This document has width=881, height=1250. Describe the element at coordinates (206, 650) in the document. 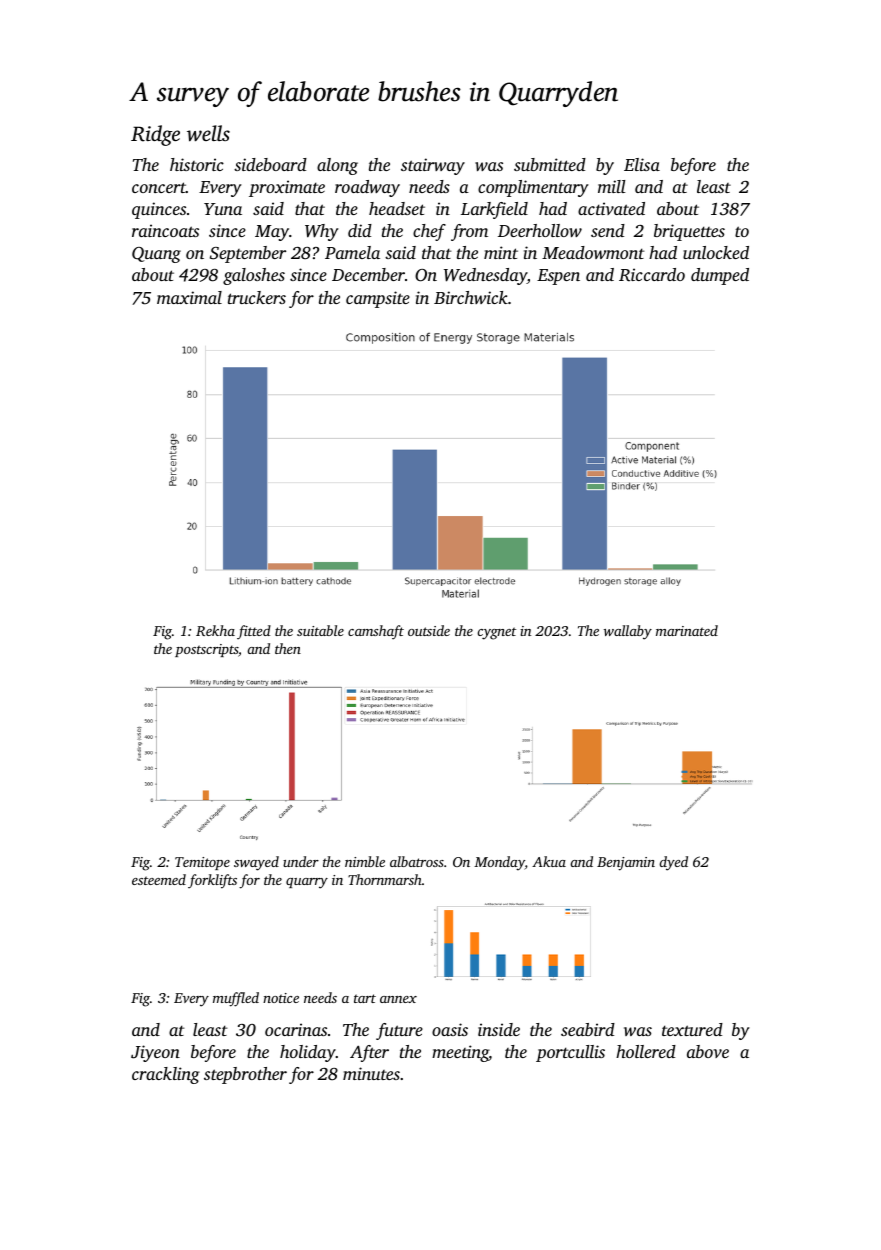

I see `postscripts` at that location.
